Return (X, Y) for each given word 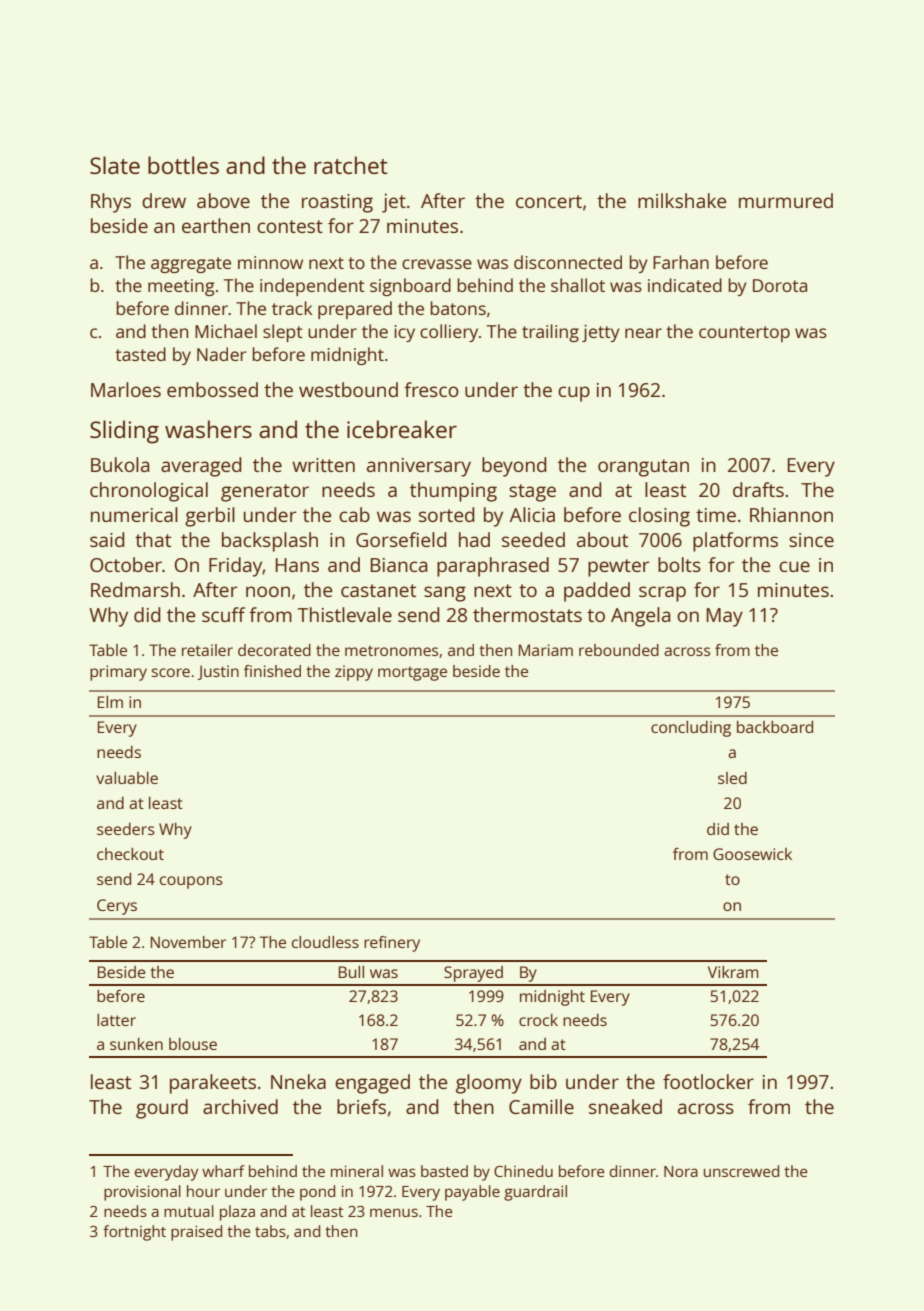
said (107, 539)
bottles (183, 165)
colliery (449, 333)
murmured (786, 200)
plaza (237, 1213)
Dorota (780, 285)
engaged (372, 1084)
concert (549, 201)
